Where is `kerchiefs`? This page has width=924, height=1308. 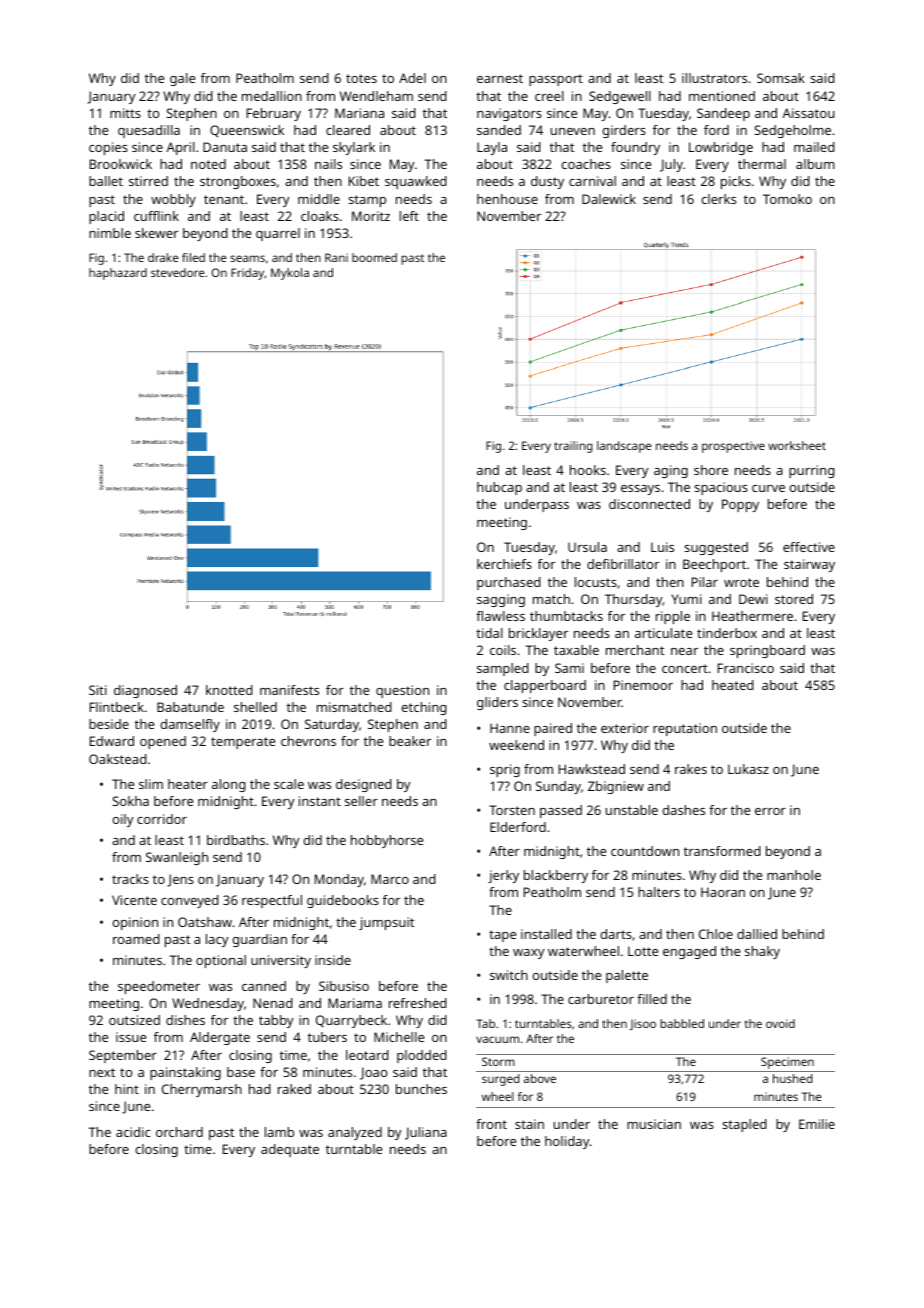 kerchiefs is located at coordinates (504, 564).
